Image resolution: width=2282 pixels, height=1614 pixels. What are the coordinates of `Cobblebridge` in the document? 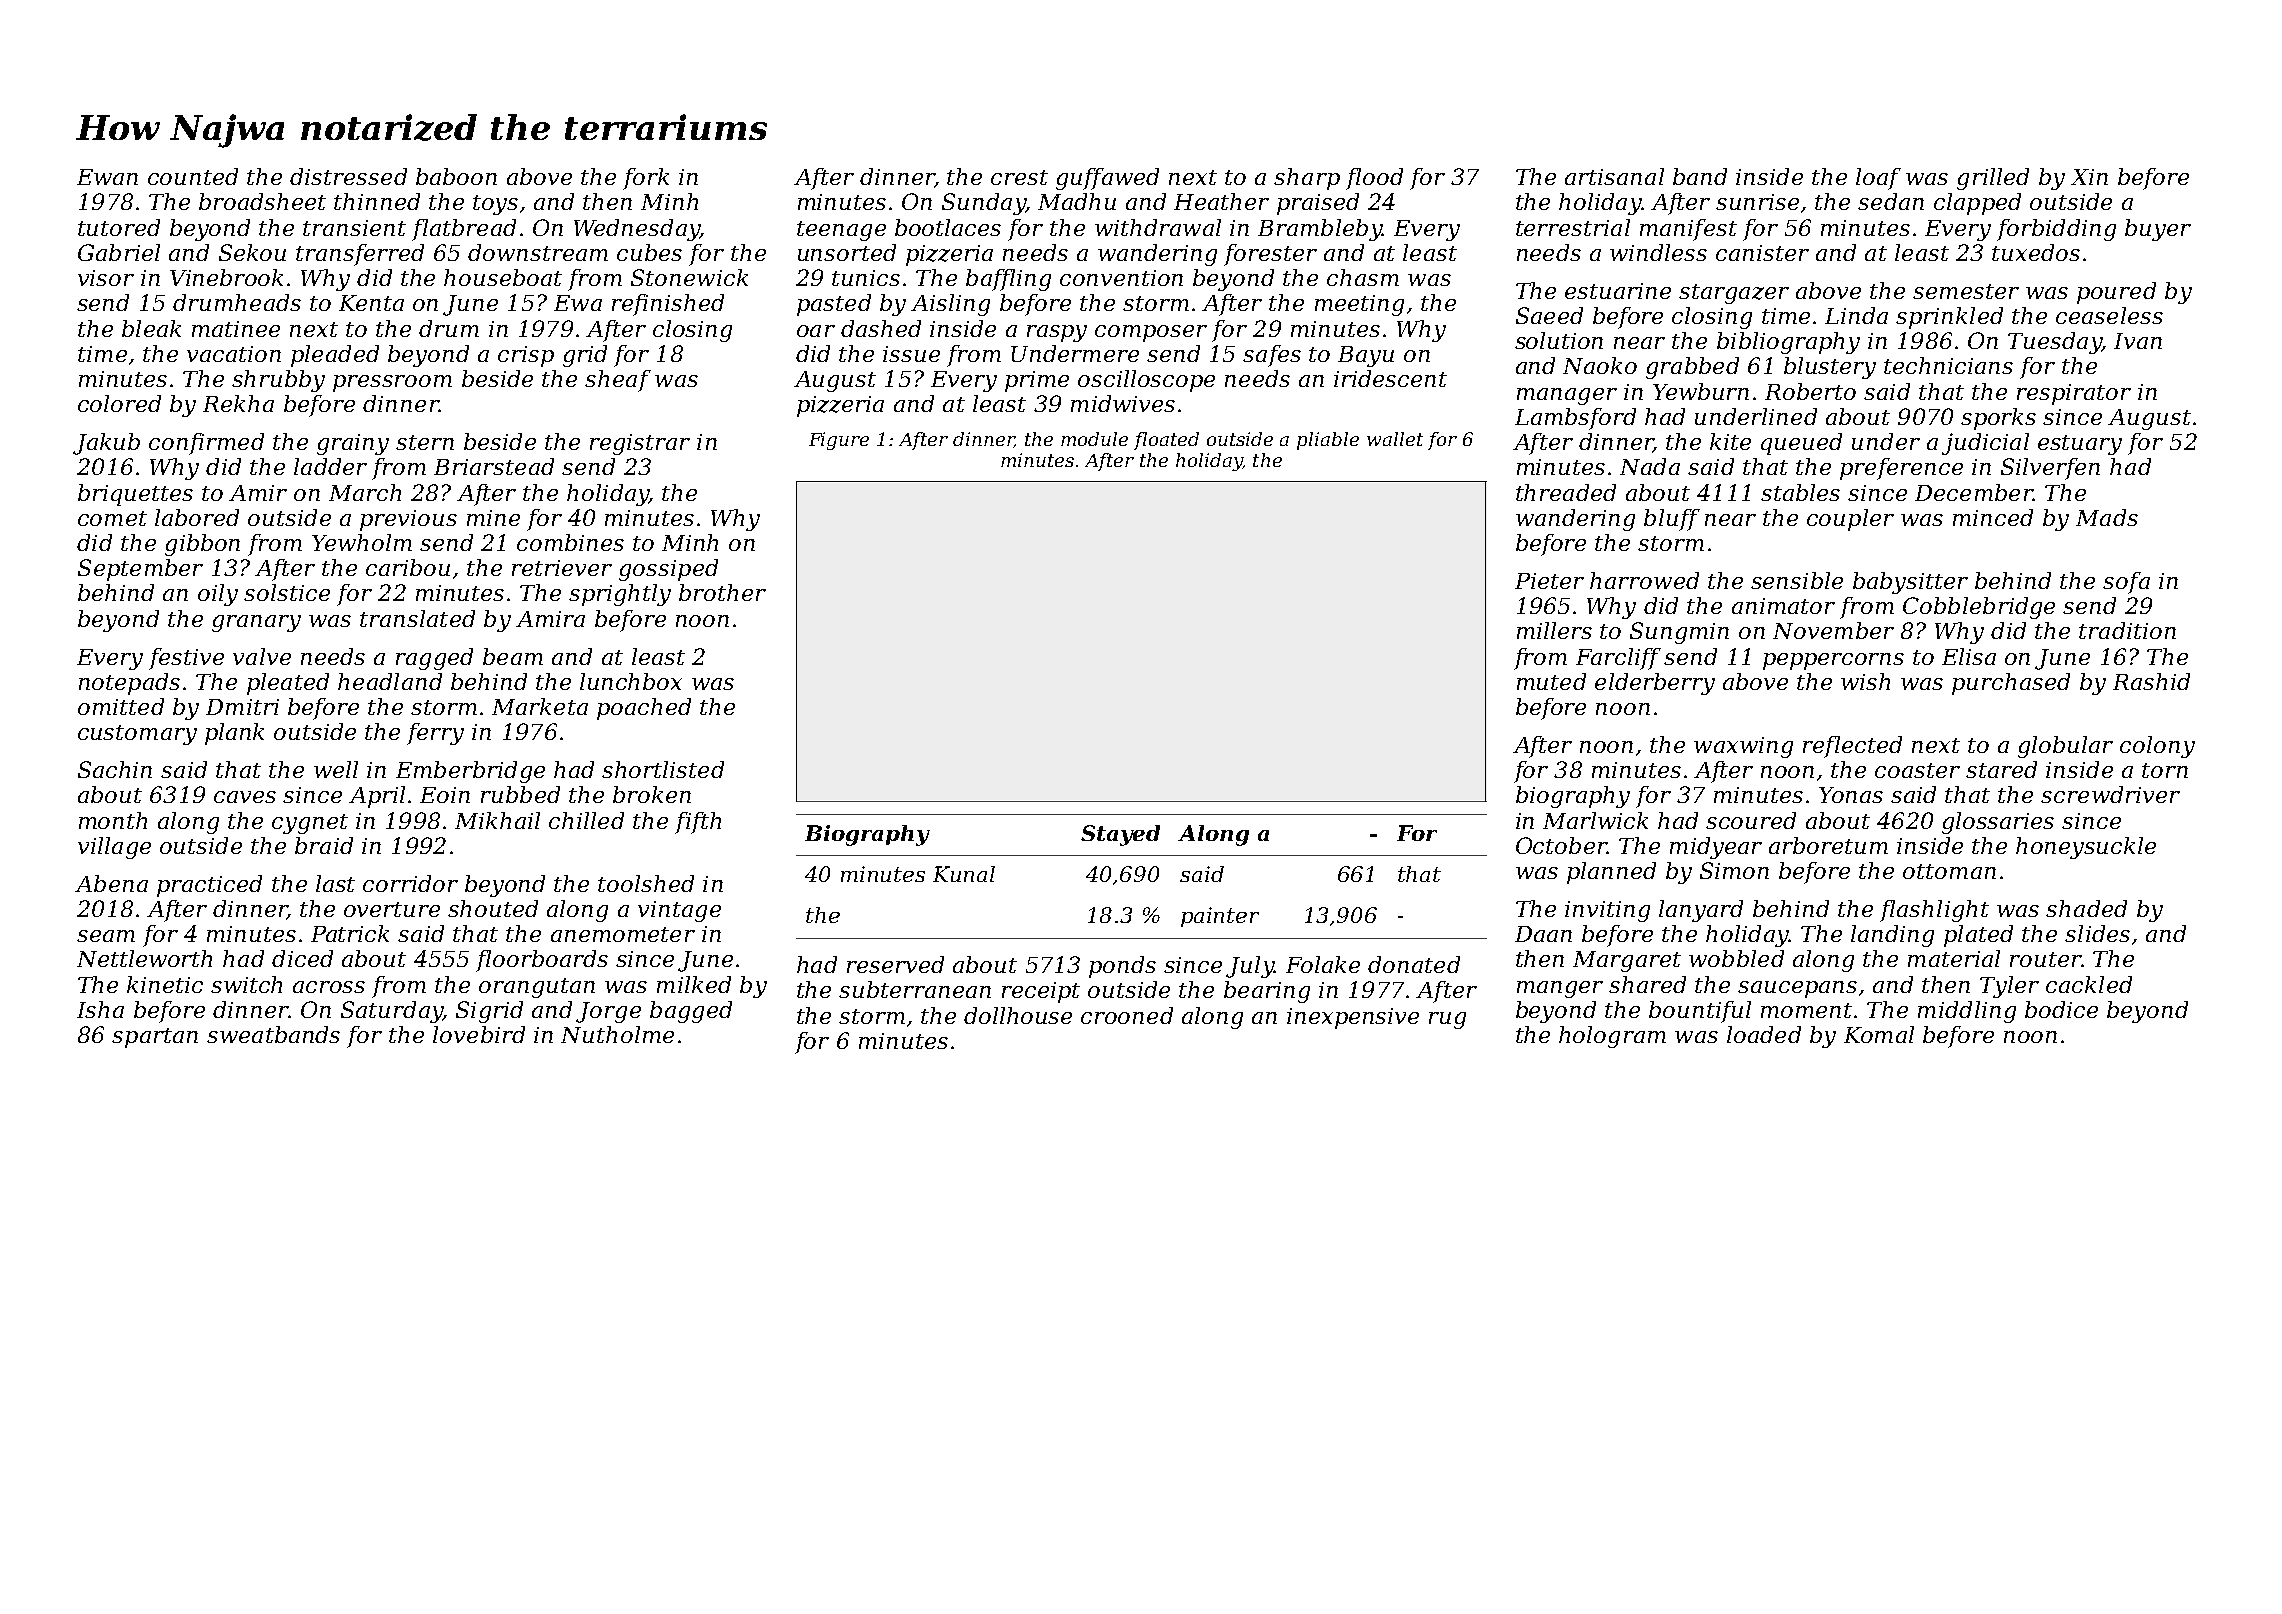 It's located at (1979, 608).
